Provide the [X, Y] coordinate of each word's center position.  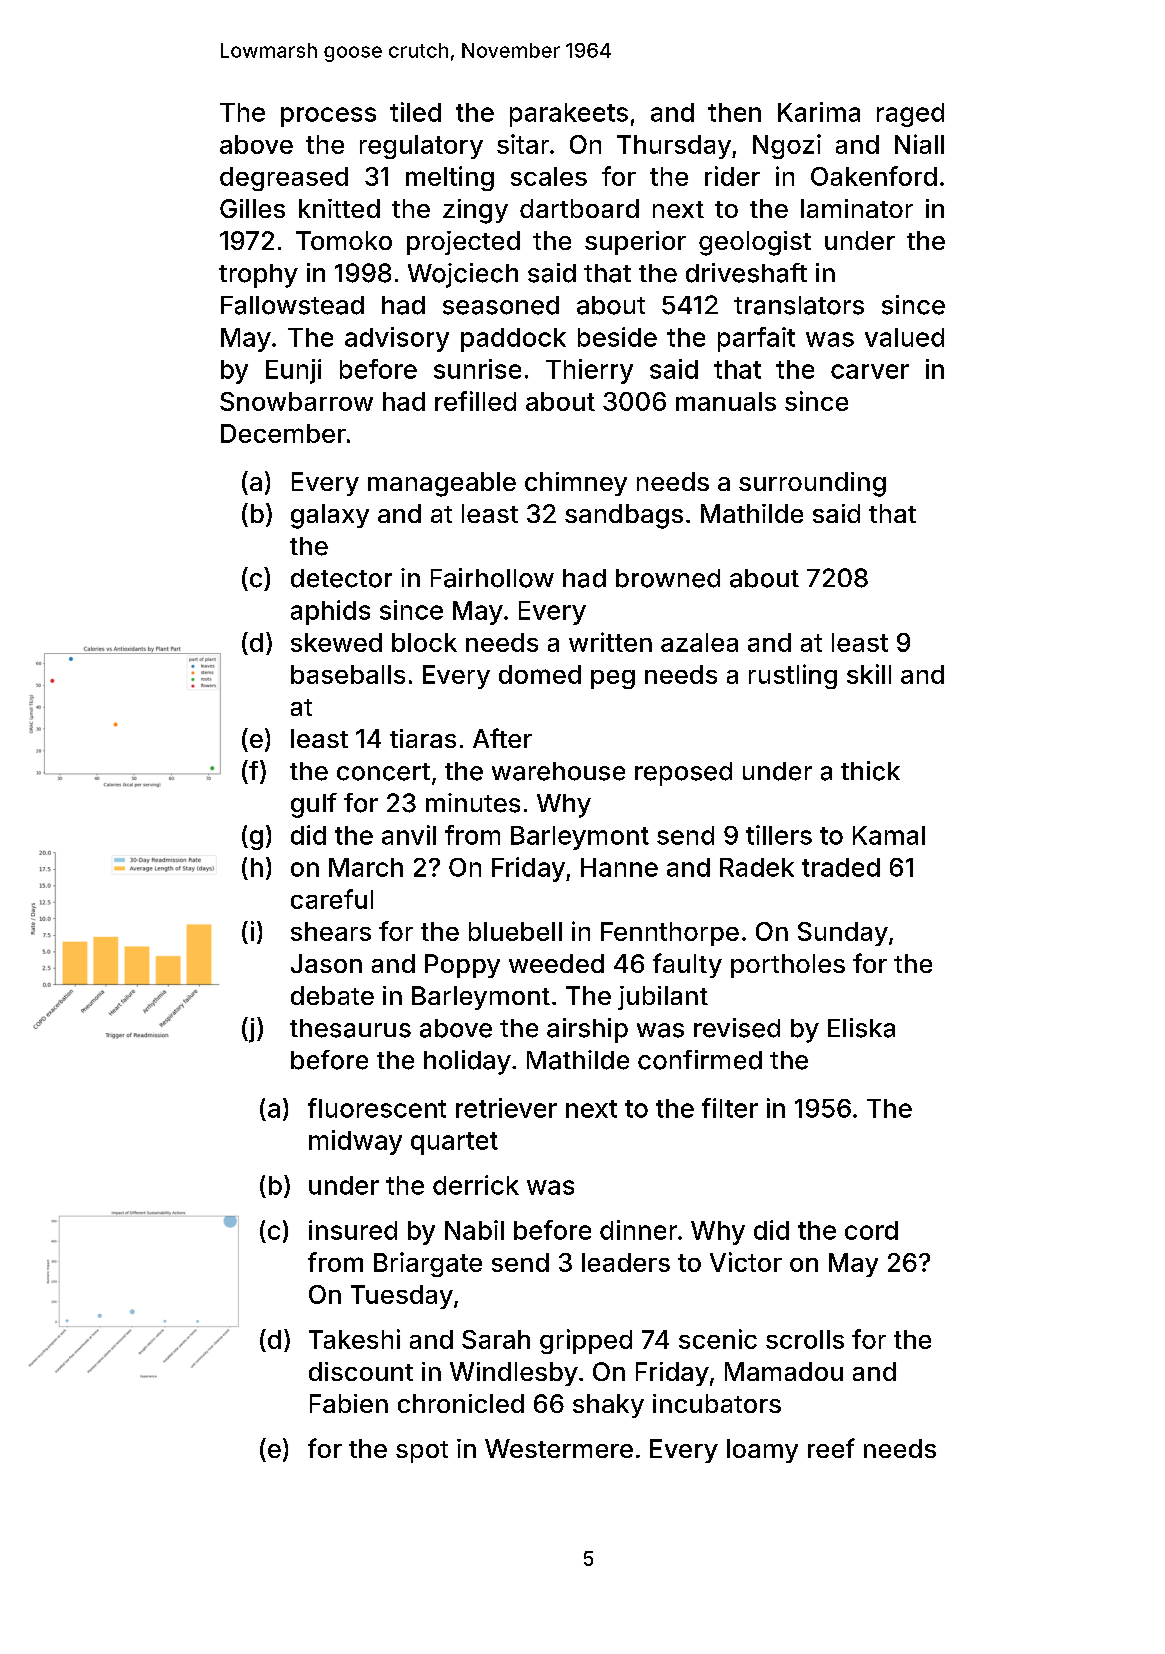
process [328, 117]
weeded [556, 963]
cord [871, 1230]
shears [331, 931]
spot [422, 1452]
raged [910, 115]
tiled [415, 112]
